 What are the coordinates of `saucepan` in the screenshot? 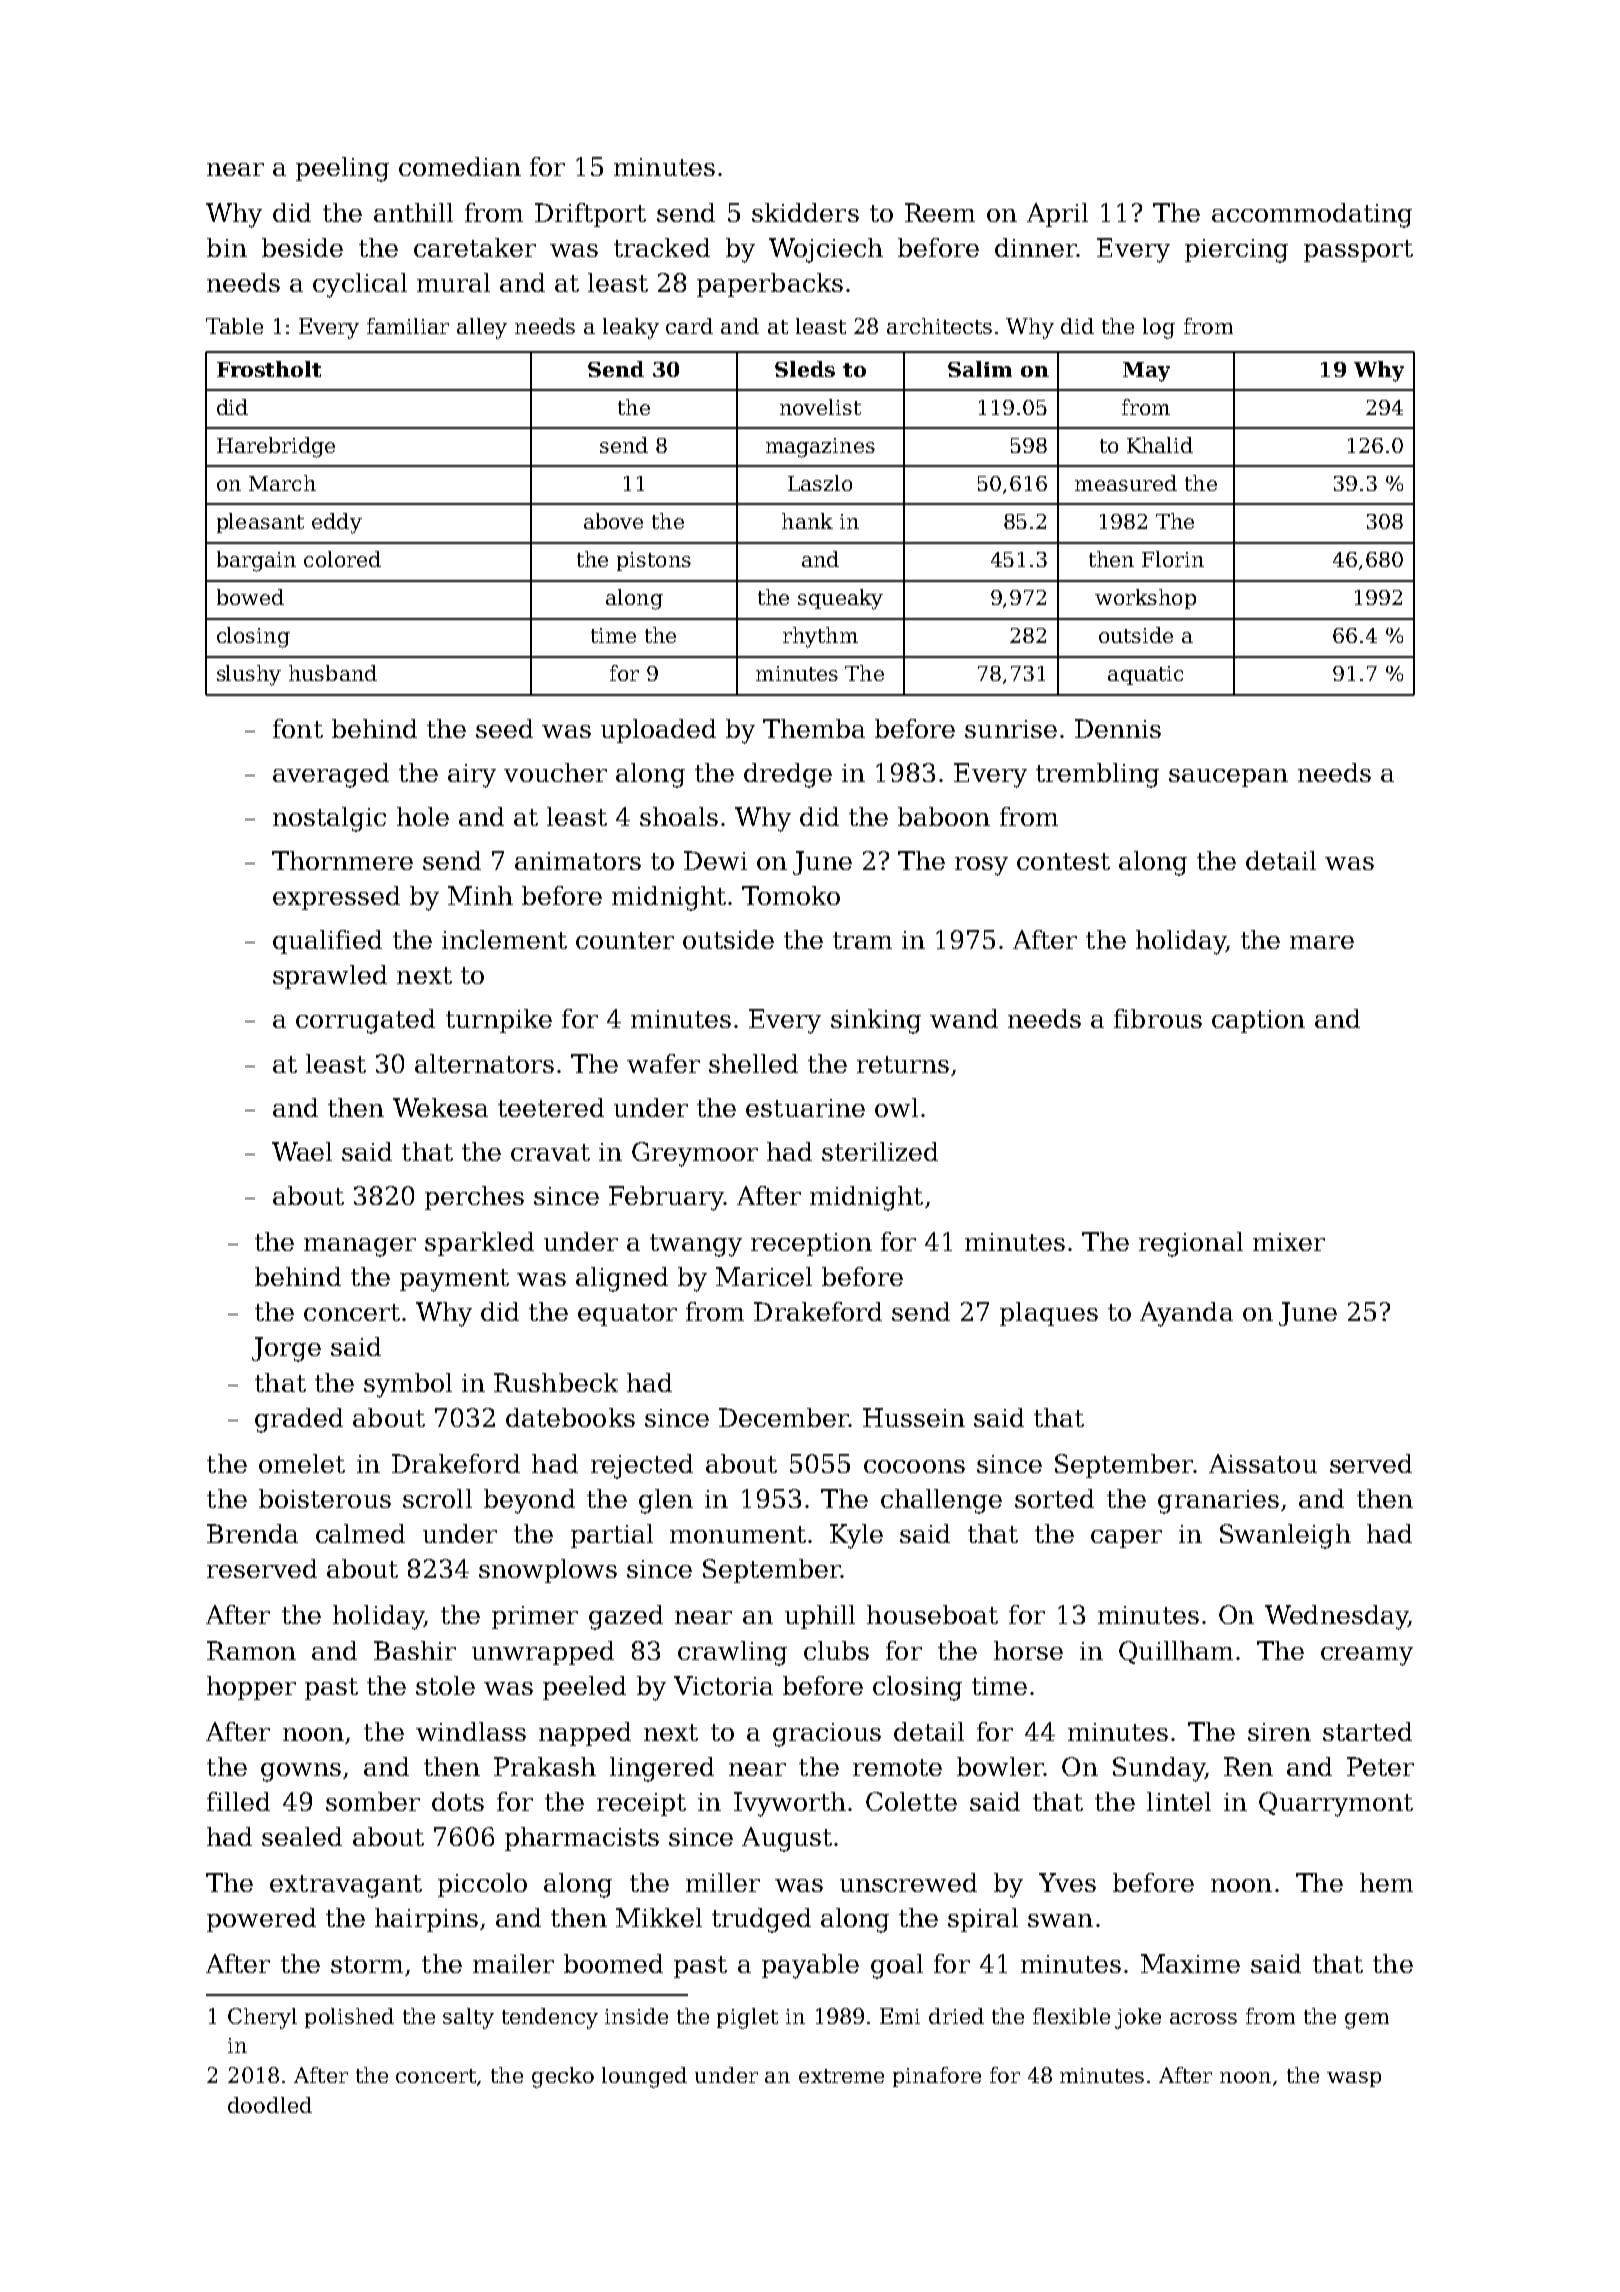 It's located at (1228, 778).
